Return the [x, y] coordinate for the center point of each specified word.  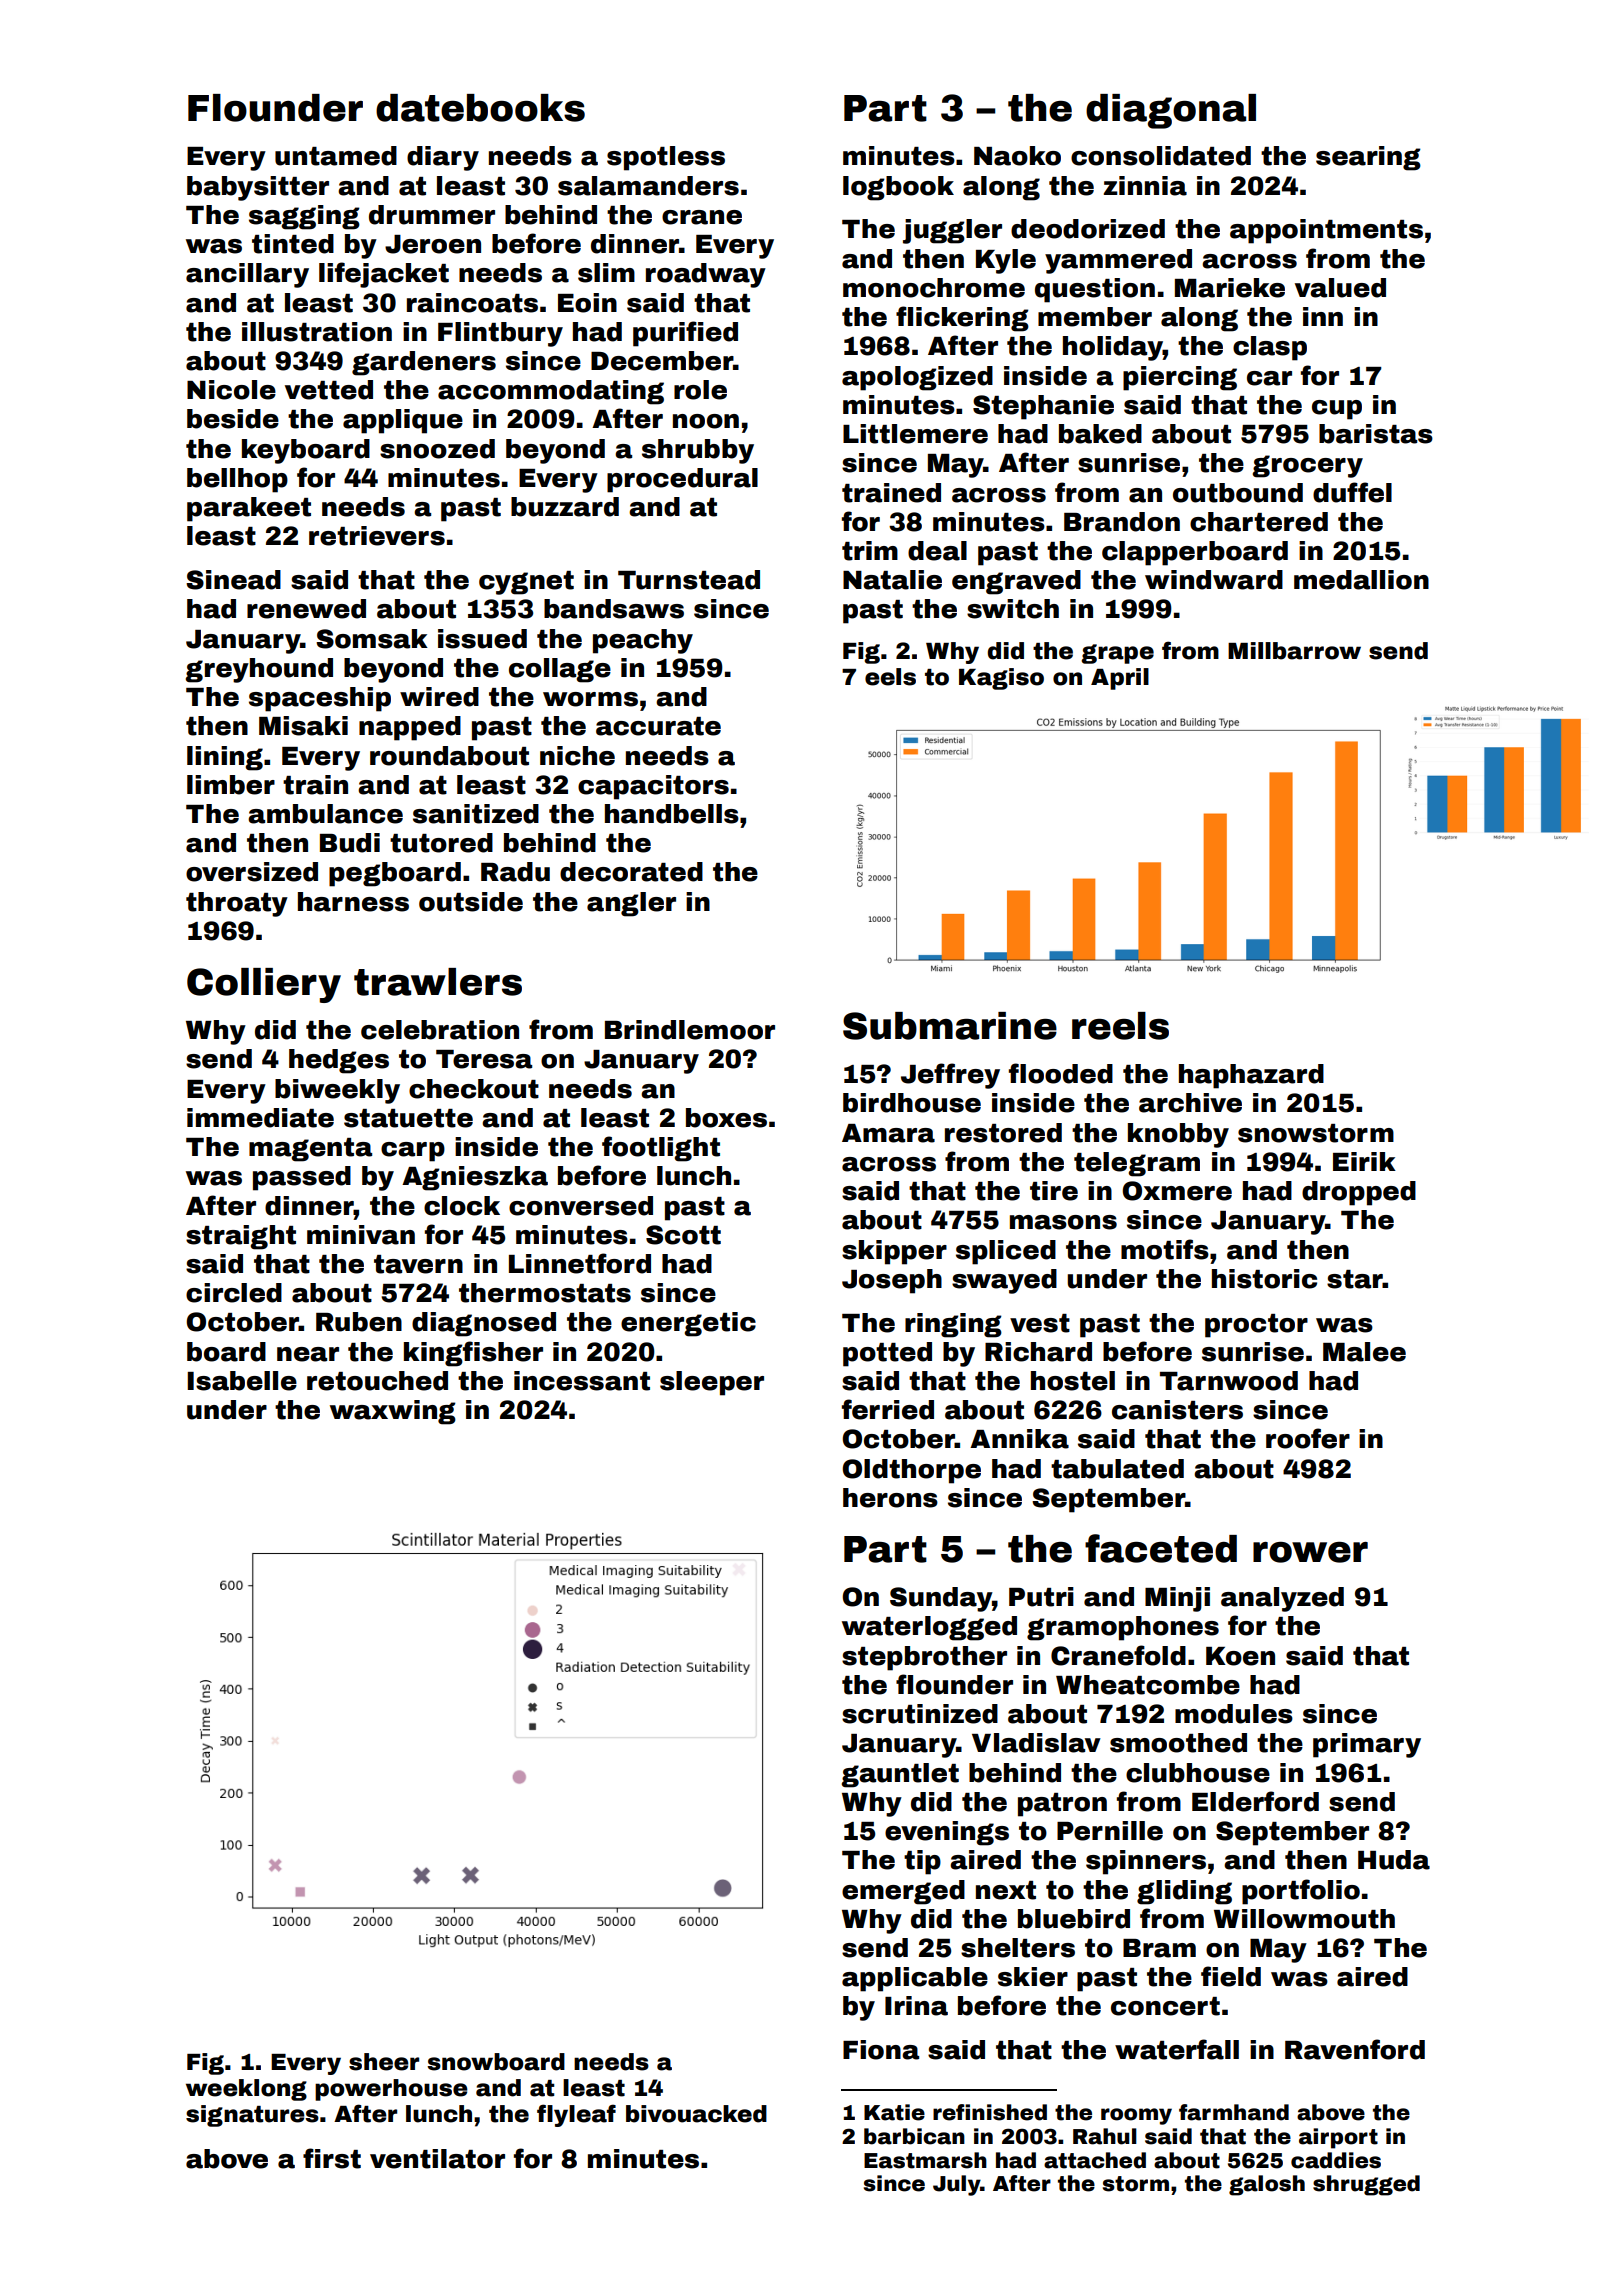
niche [577, 756]
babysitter [258, 188]
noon [706, 421]
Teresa [484, 1059]
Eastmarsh [925, 2160]
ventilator [437, 2159]
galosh [1267, 2185]
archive [1190, 1103]
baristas [1376, 434]
